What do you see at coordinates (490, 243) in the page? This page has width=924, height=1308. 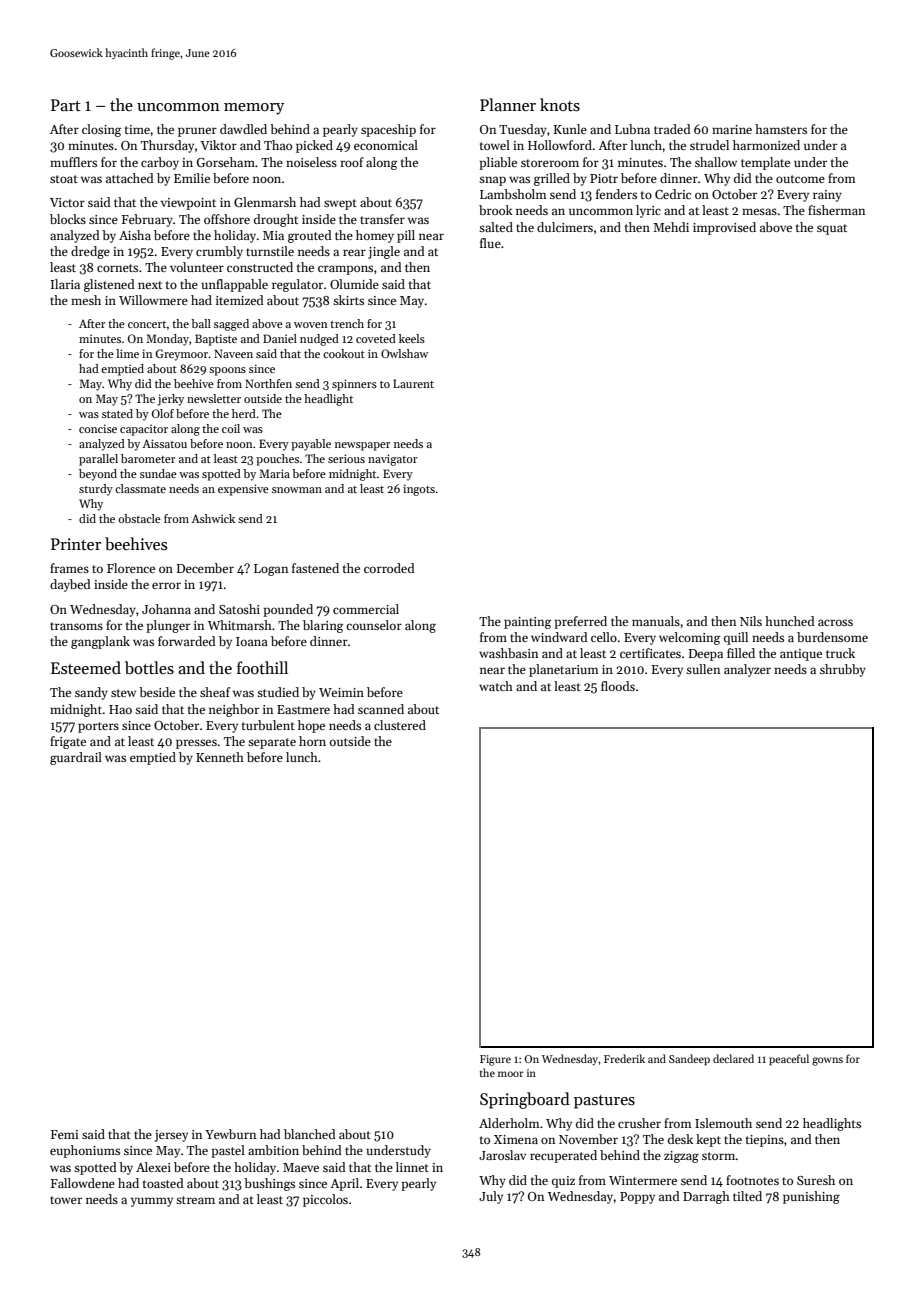 I see `flue` at bounding box center [490, 243].
